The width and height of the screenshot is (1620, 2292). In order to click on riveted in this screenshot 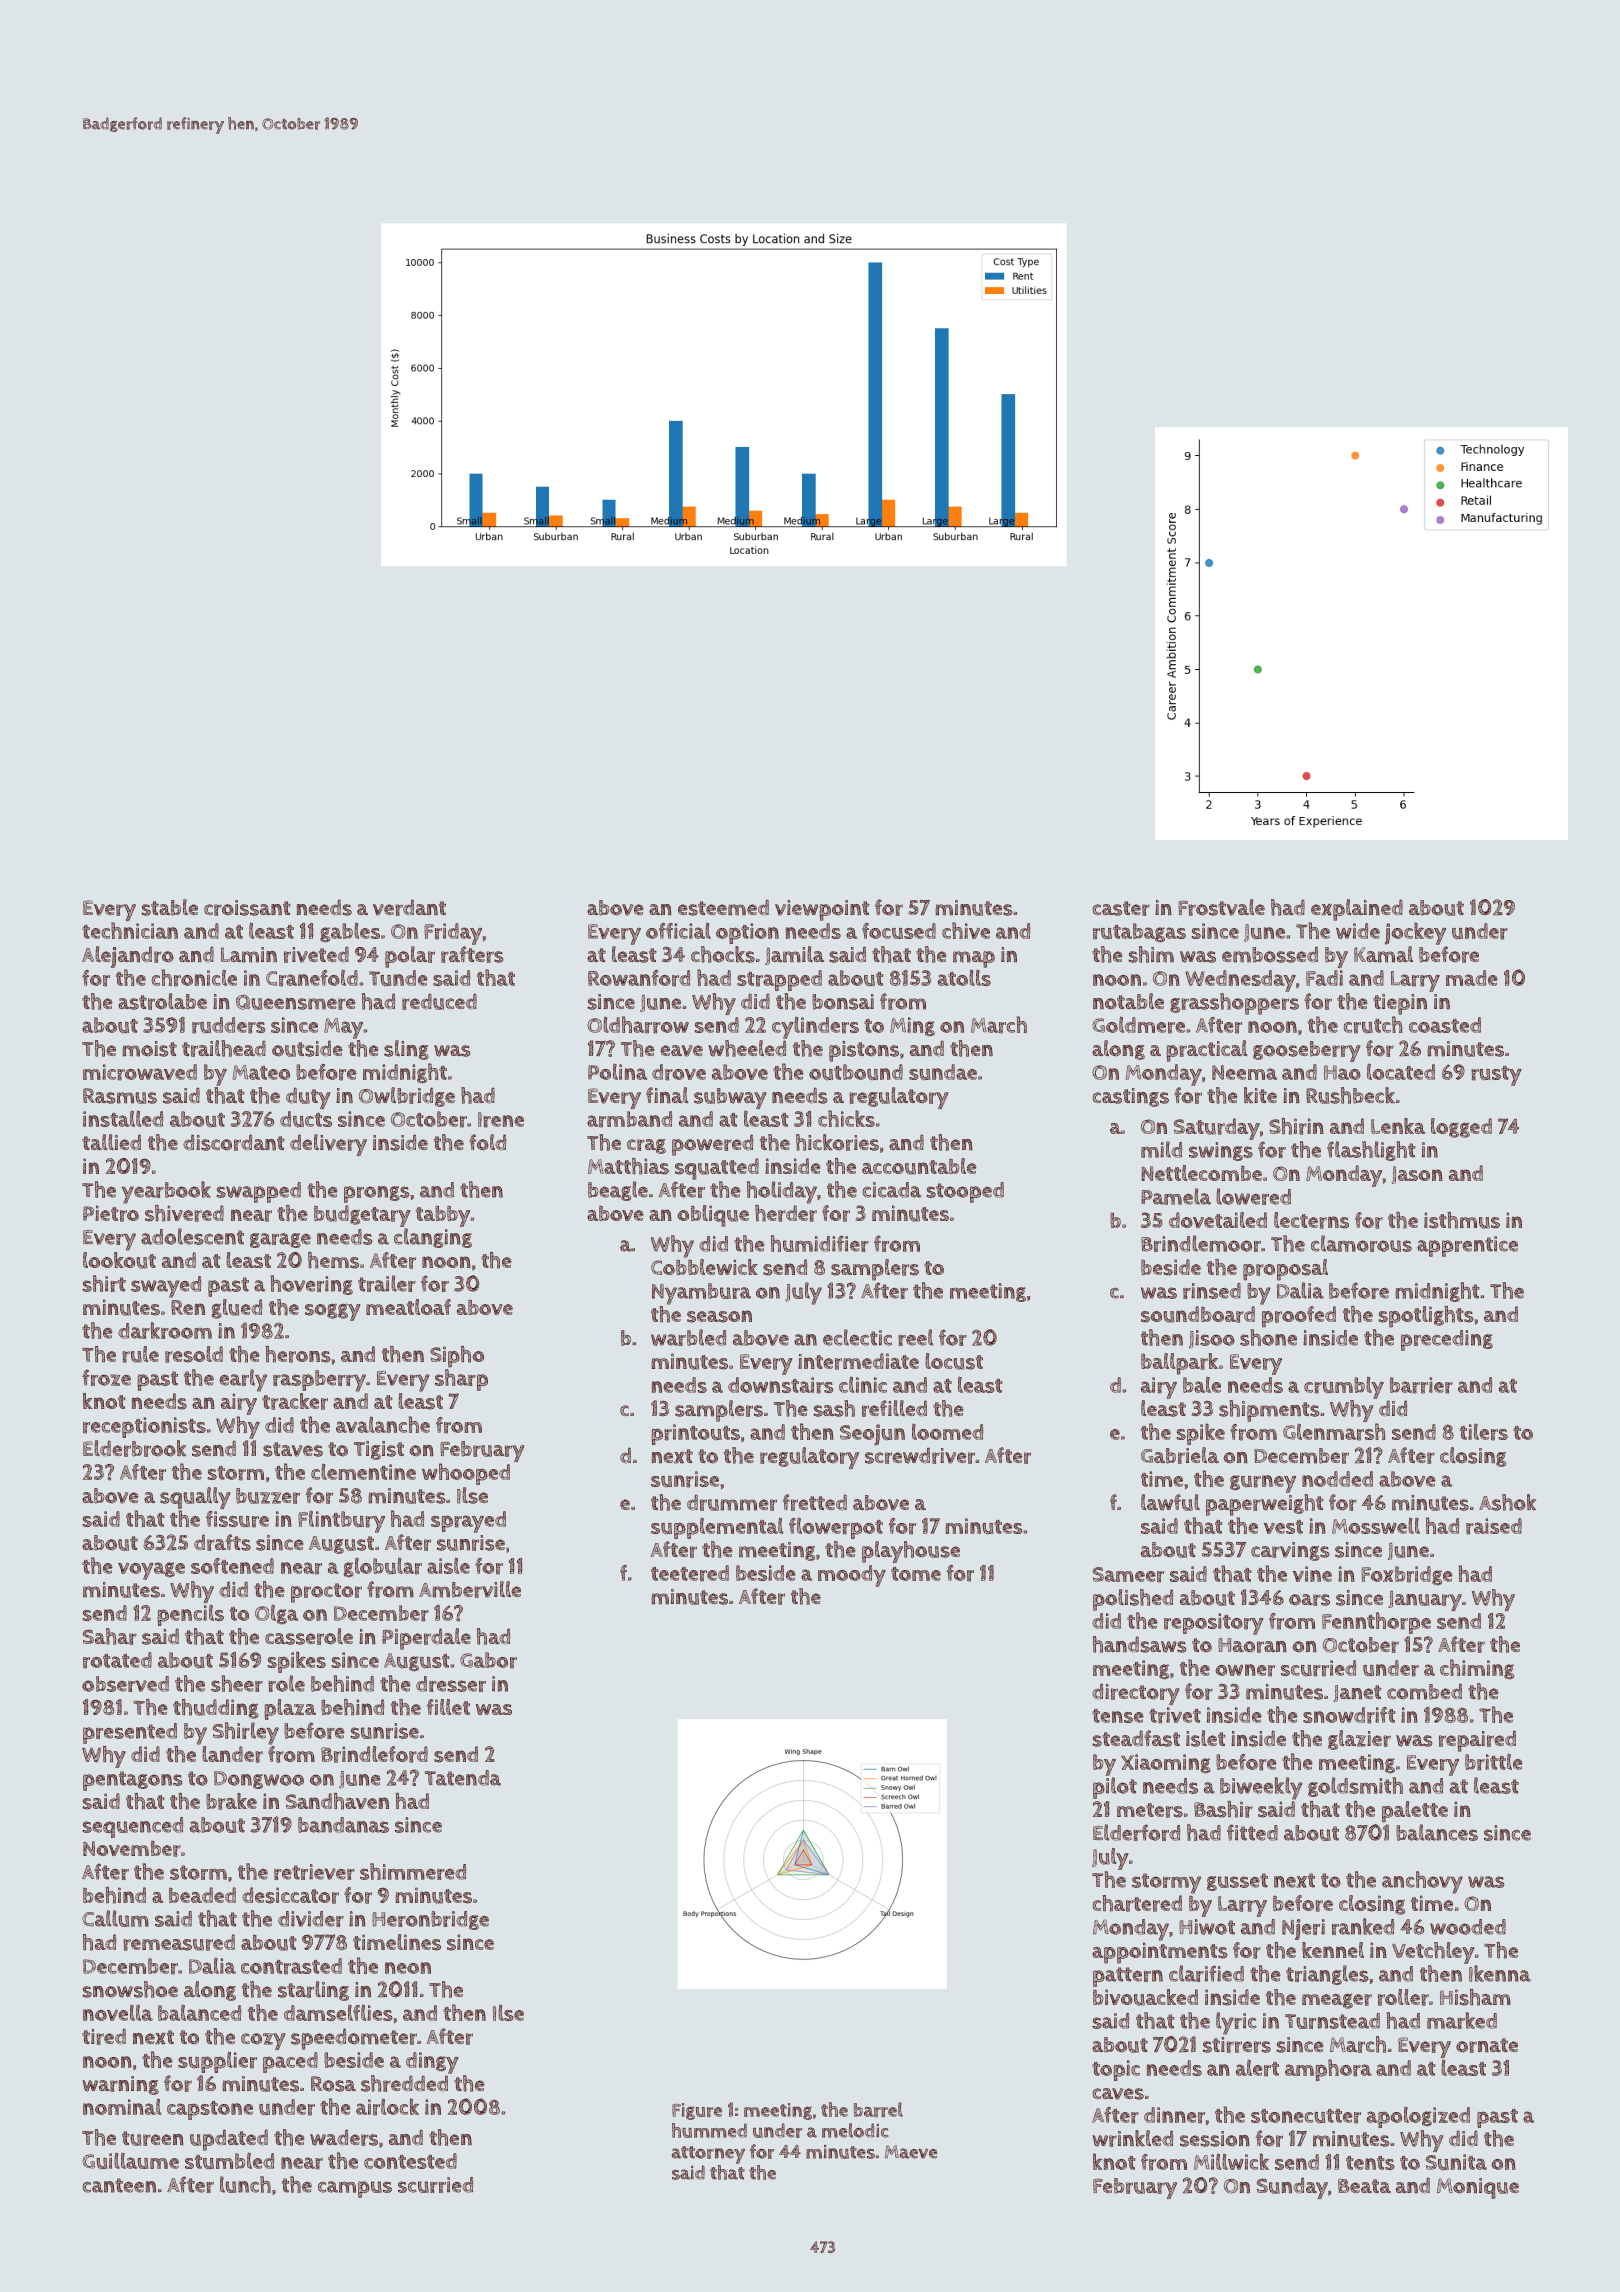, I will do `click(316, 954)`.
